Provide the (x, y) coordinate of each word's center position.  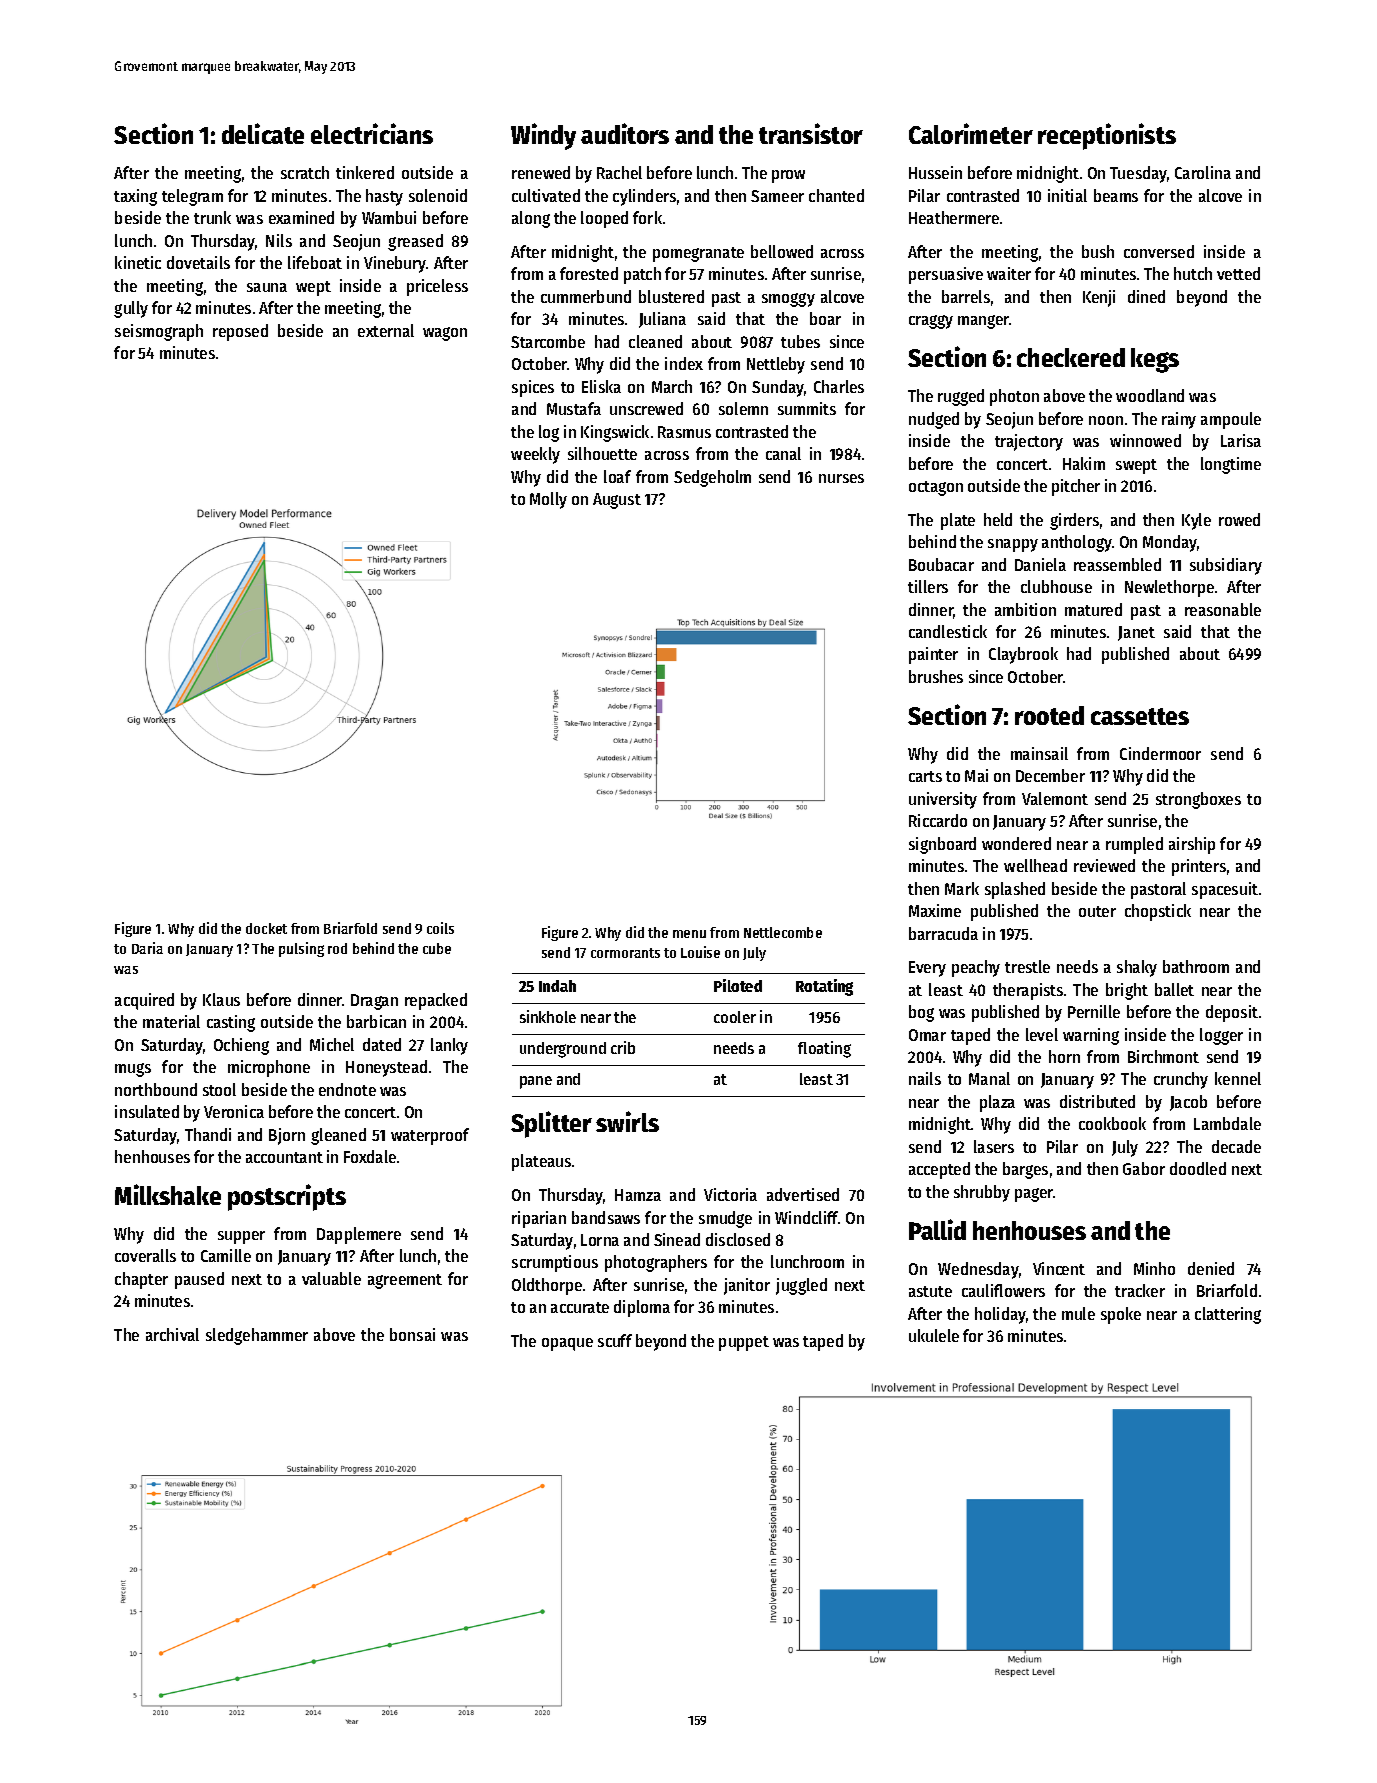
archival (172, 1334)
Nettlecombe (783, 932)
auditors (625, 133)
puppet (744, 1343)
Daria (147, 948)
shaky (1137, 968)
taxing (135, 197)
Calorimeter (971, 133)
